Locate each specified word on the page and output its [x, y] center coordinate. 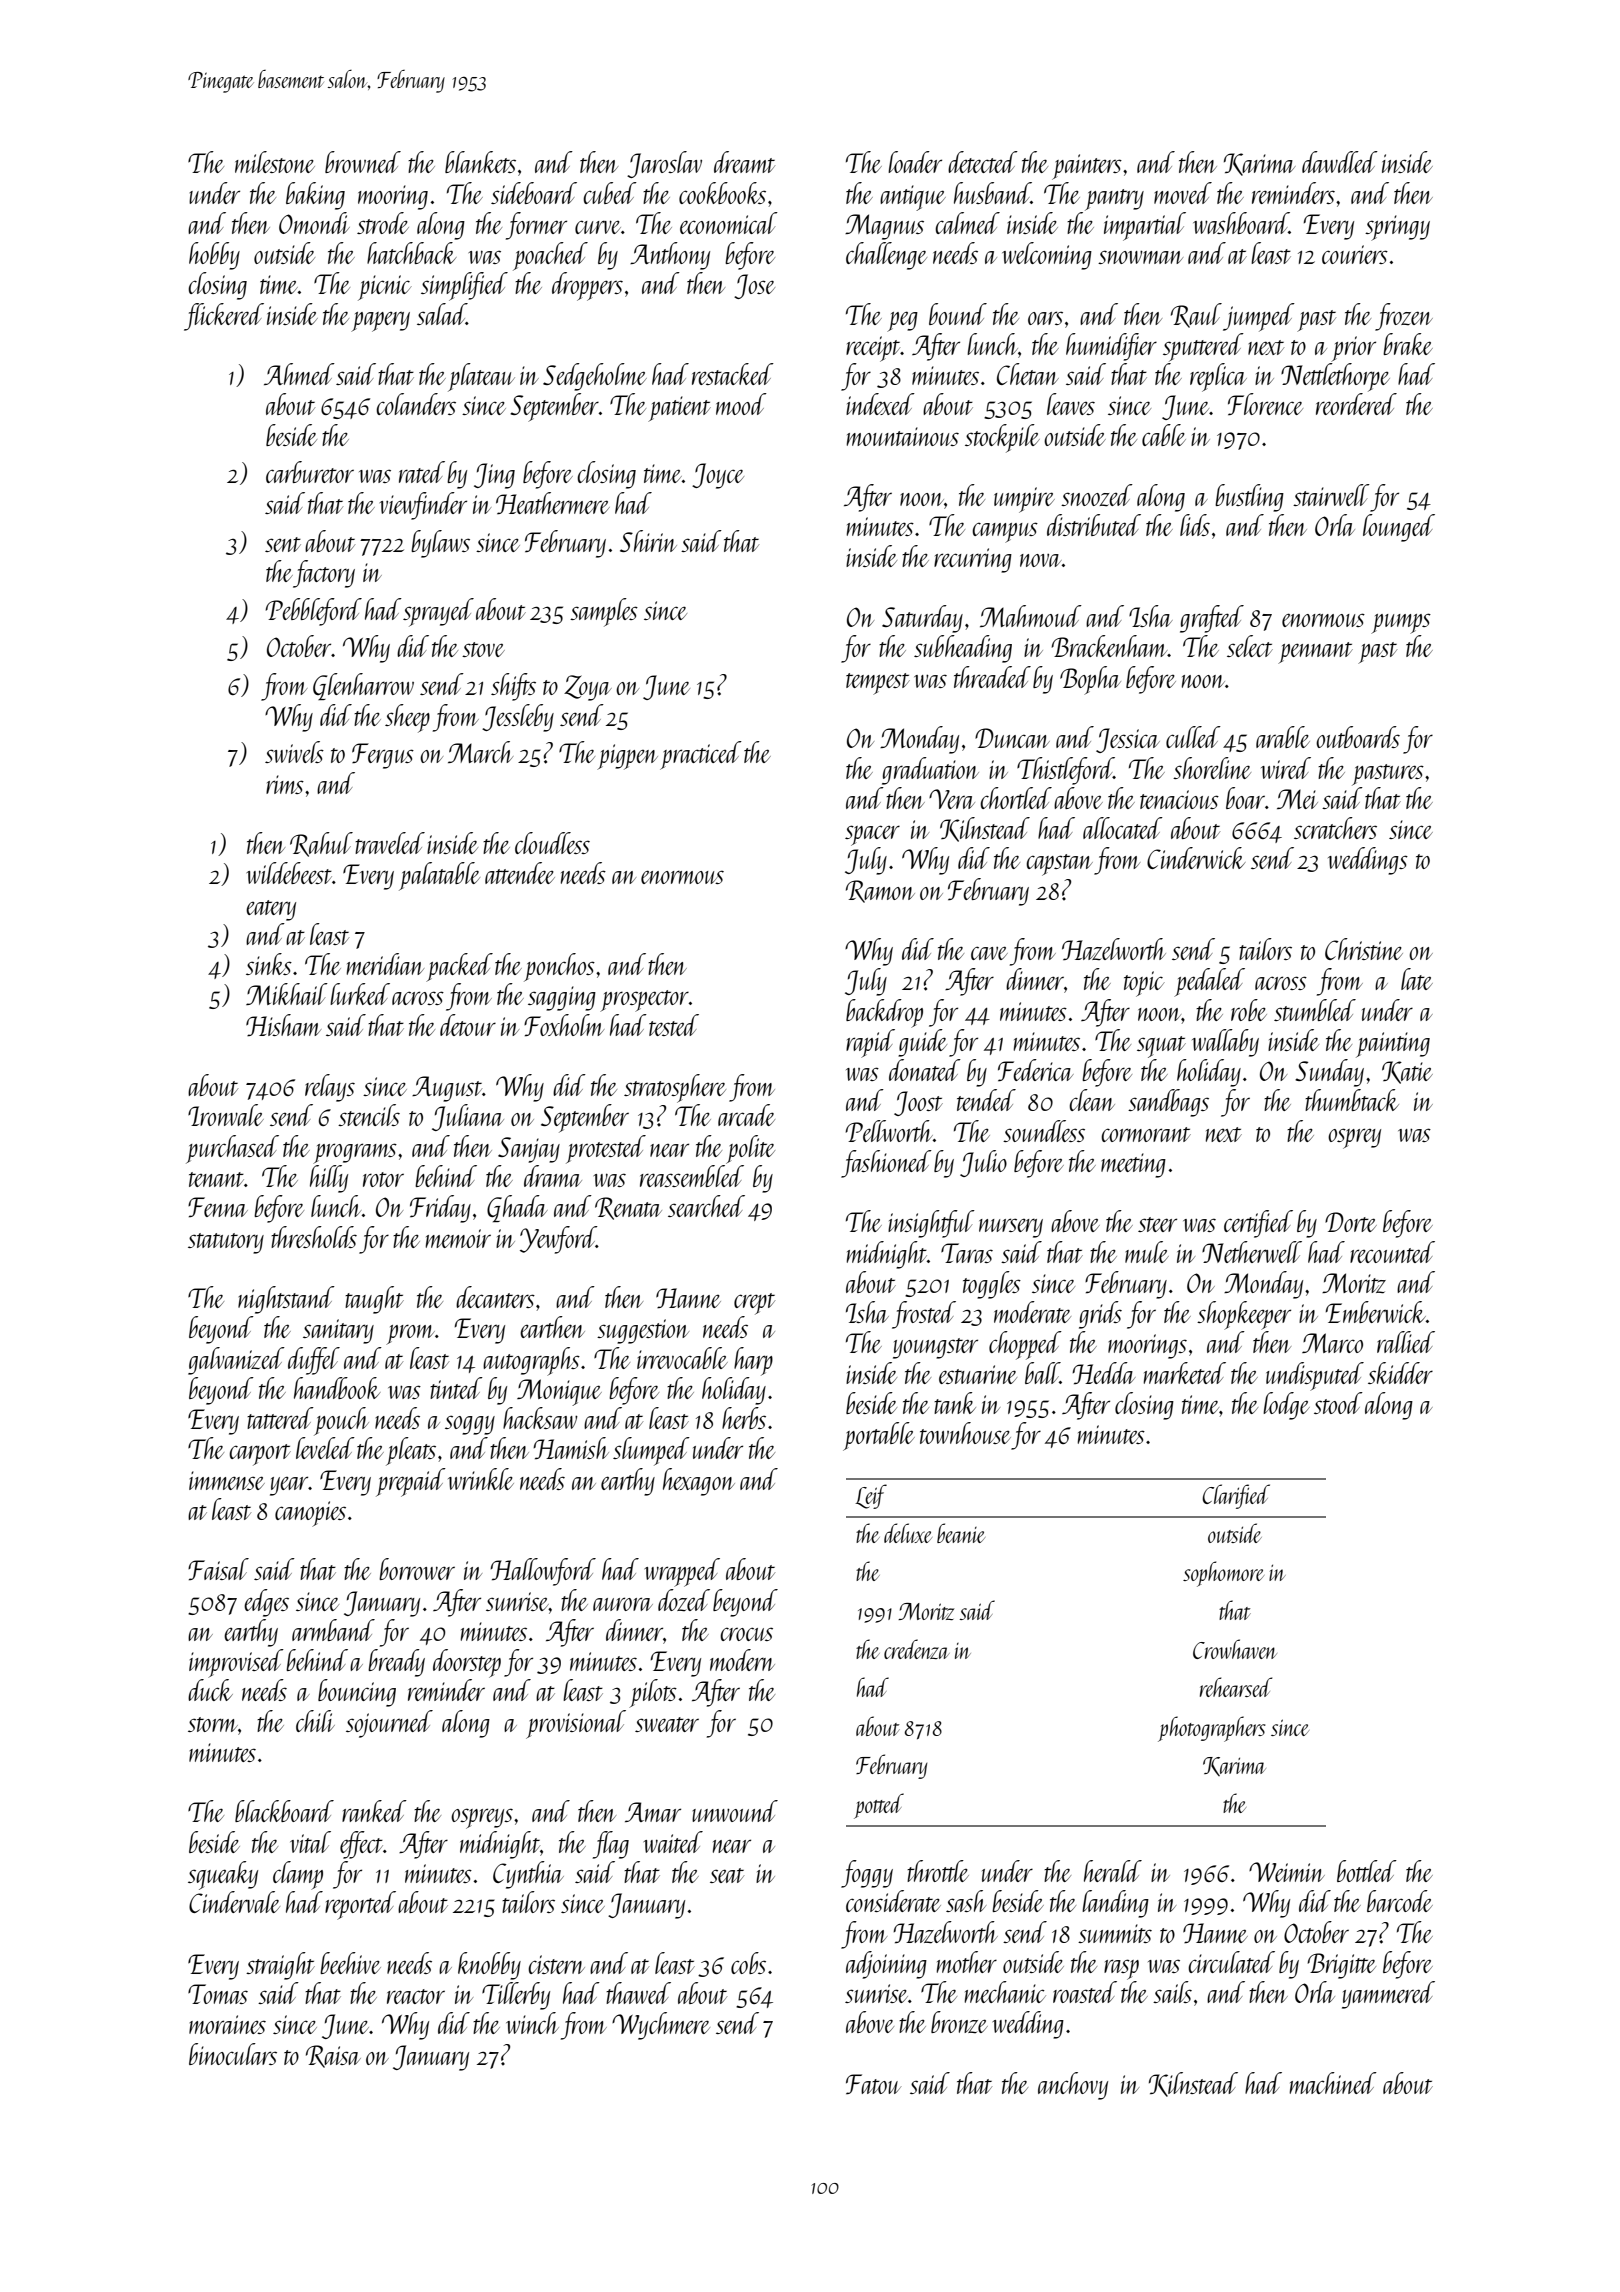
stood [1338, 1403]
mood [741, 404]
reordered [1356, 404]
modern [742, 1660]
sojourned [389, 1724]
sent [283, 544]
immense [227, 1480]
